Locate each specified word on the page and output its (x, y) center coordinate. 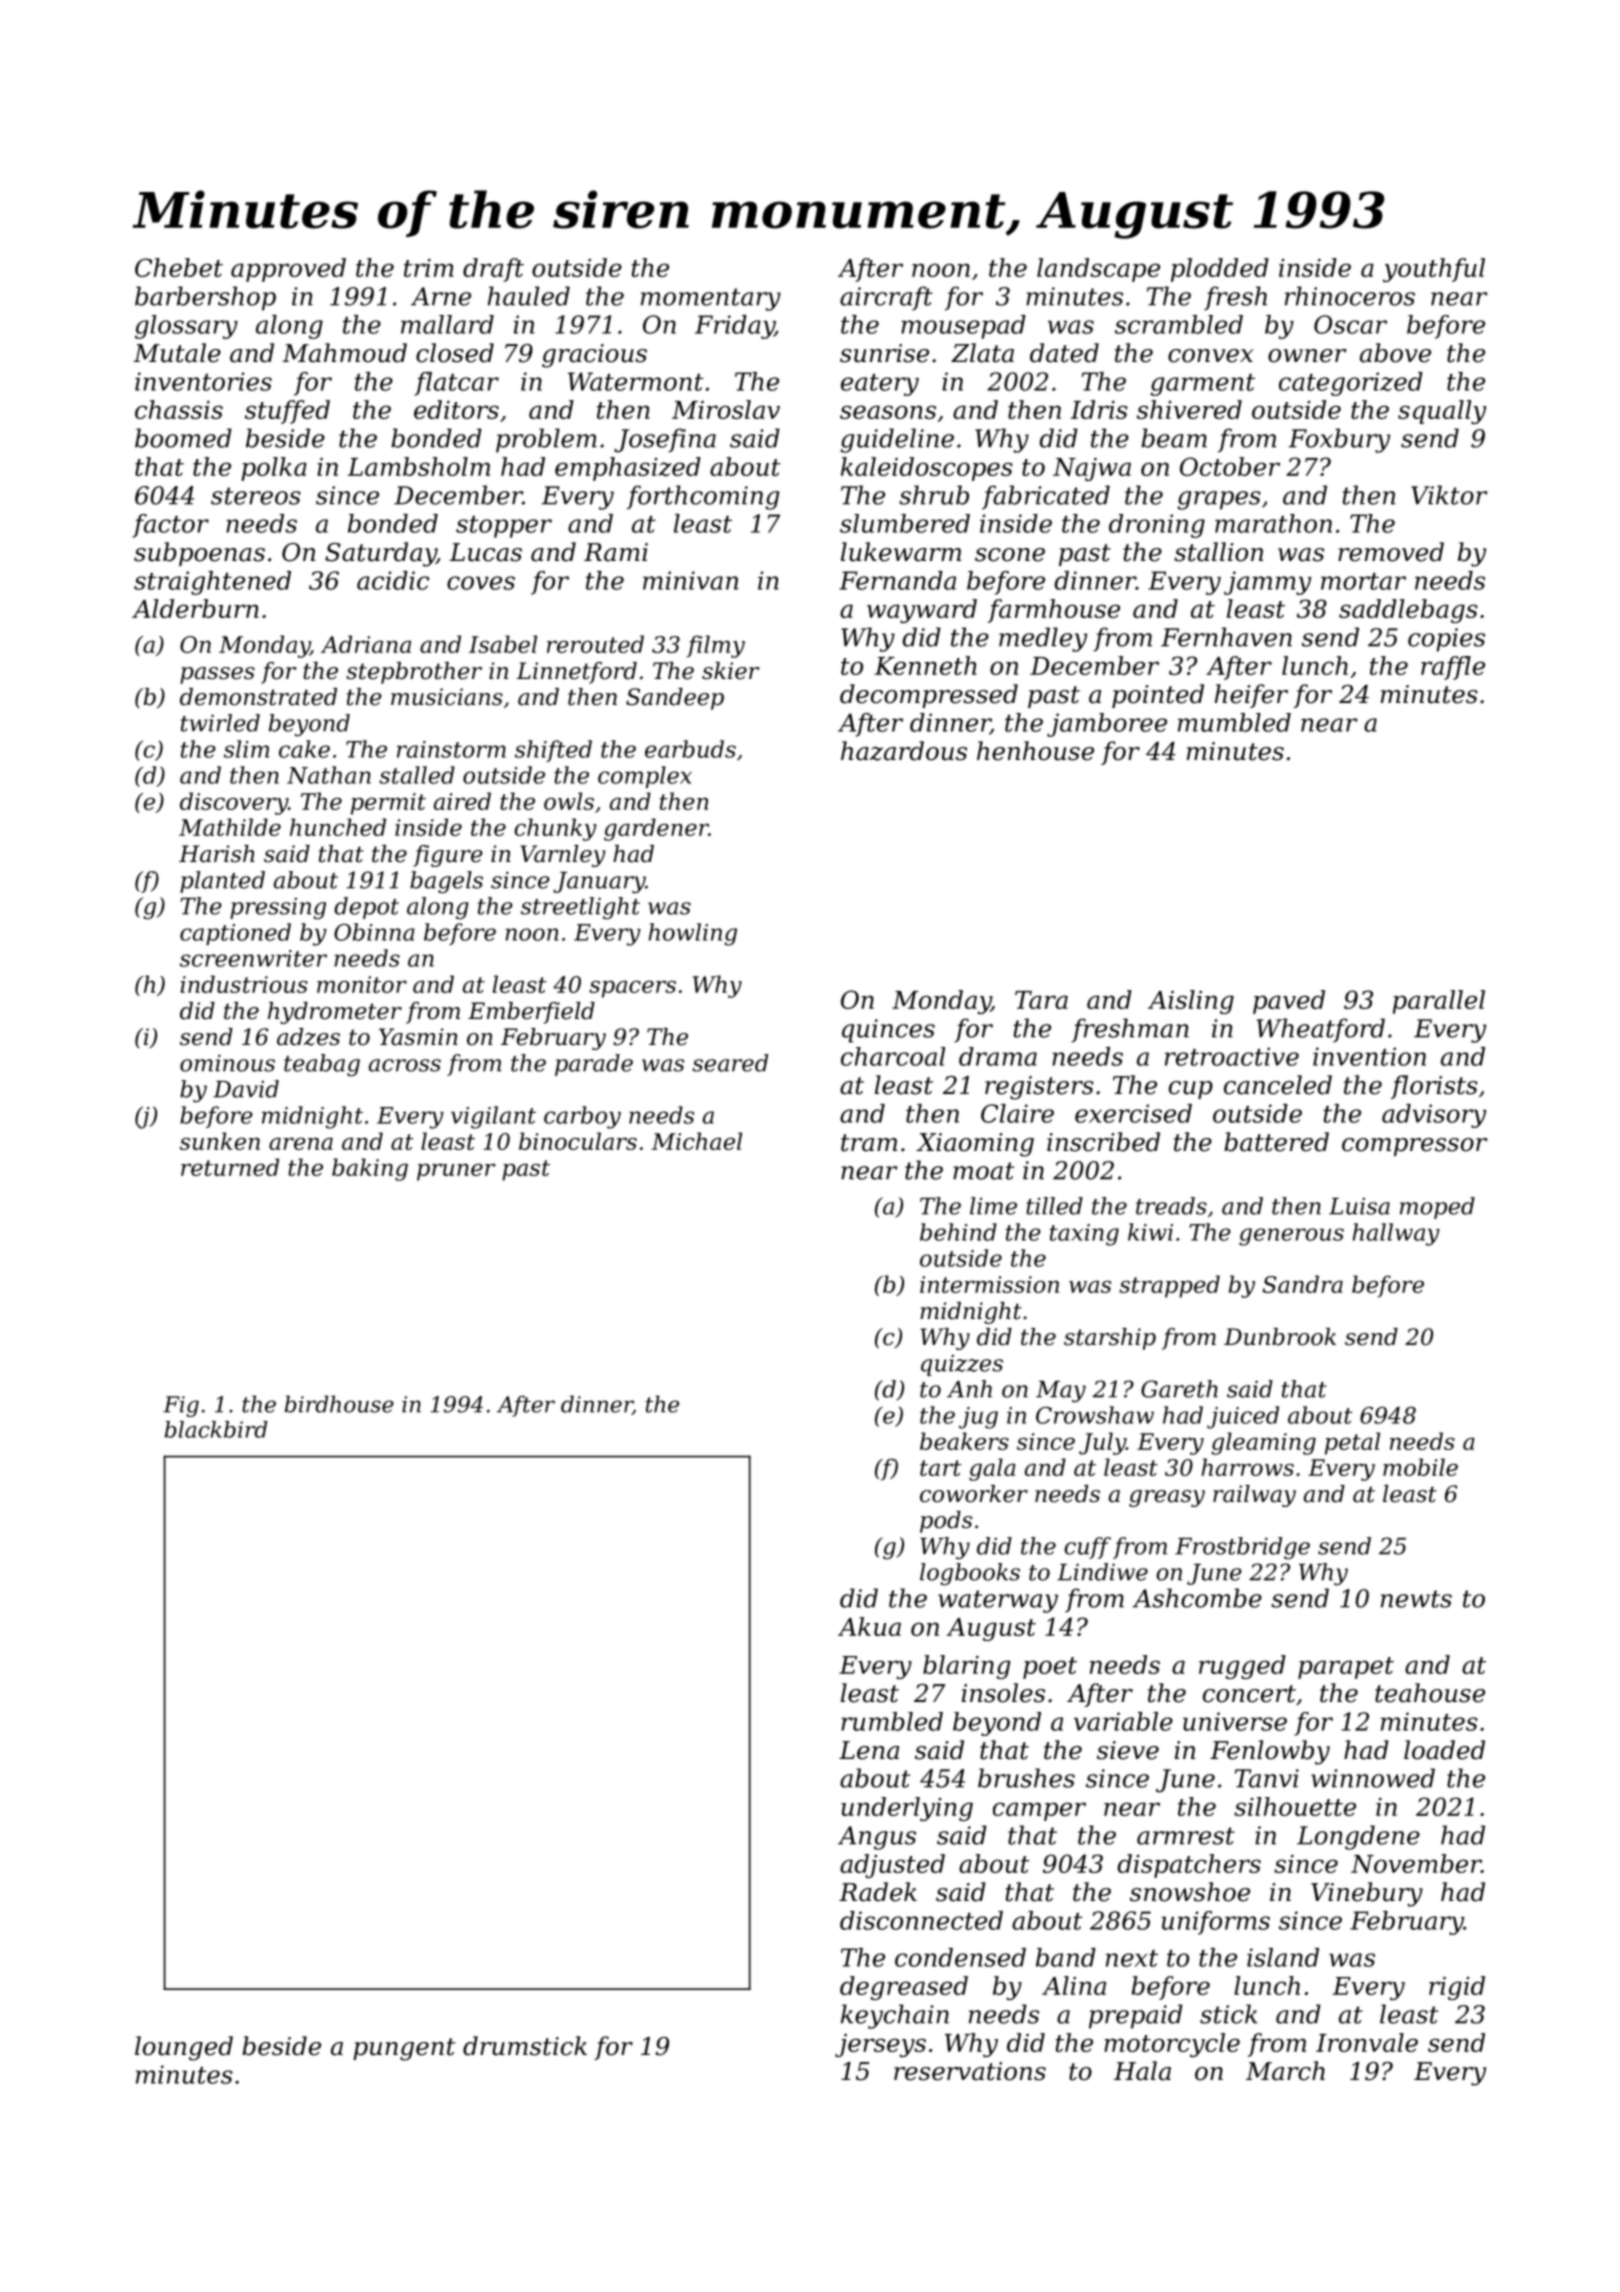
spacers (632, 989)
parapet (1346, 1668)
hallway (1396, 1234)
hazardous (904, 751)
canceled (1278, 1085)
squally (1442, 412)
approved (288, 270)
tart (940, 1468)
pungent (404, 2049)
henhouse (1035, 751)
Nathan (329, 775)
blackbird (216, 1429)
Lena (869, 1750)
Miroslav (726, 409)
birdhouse (339, 1404)
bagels (446, 882)
